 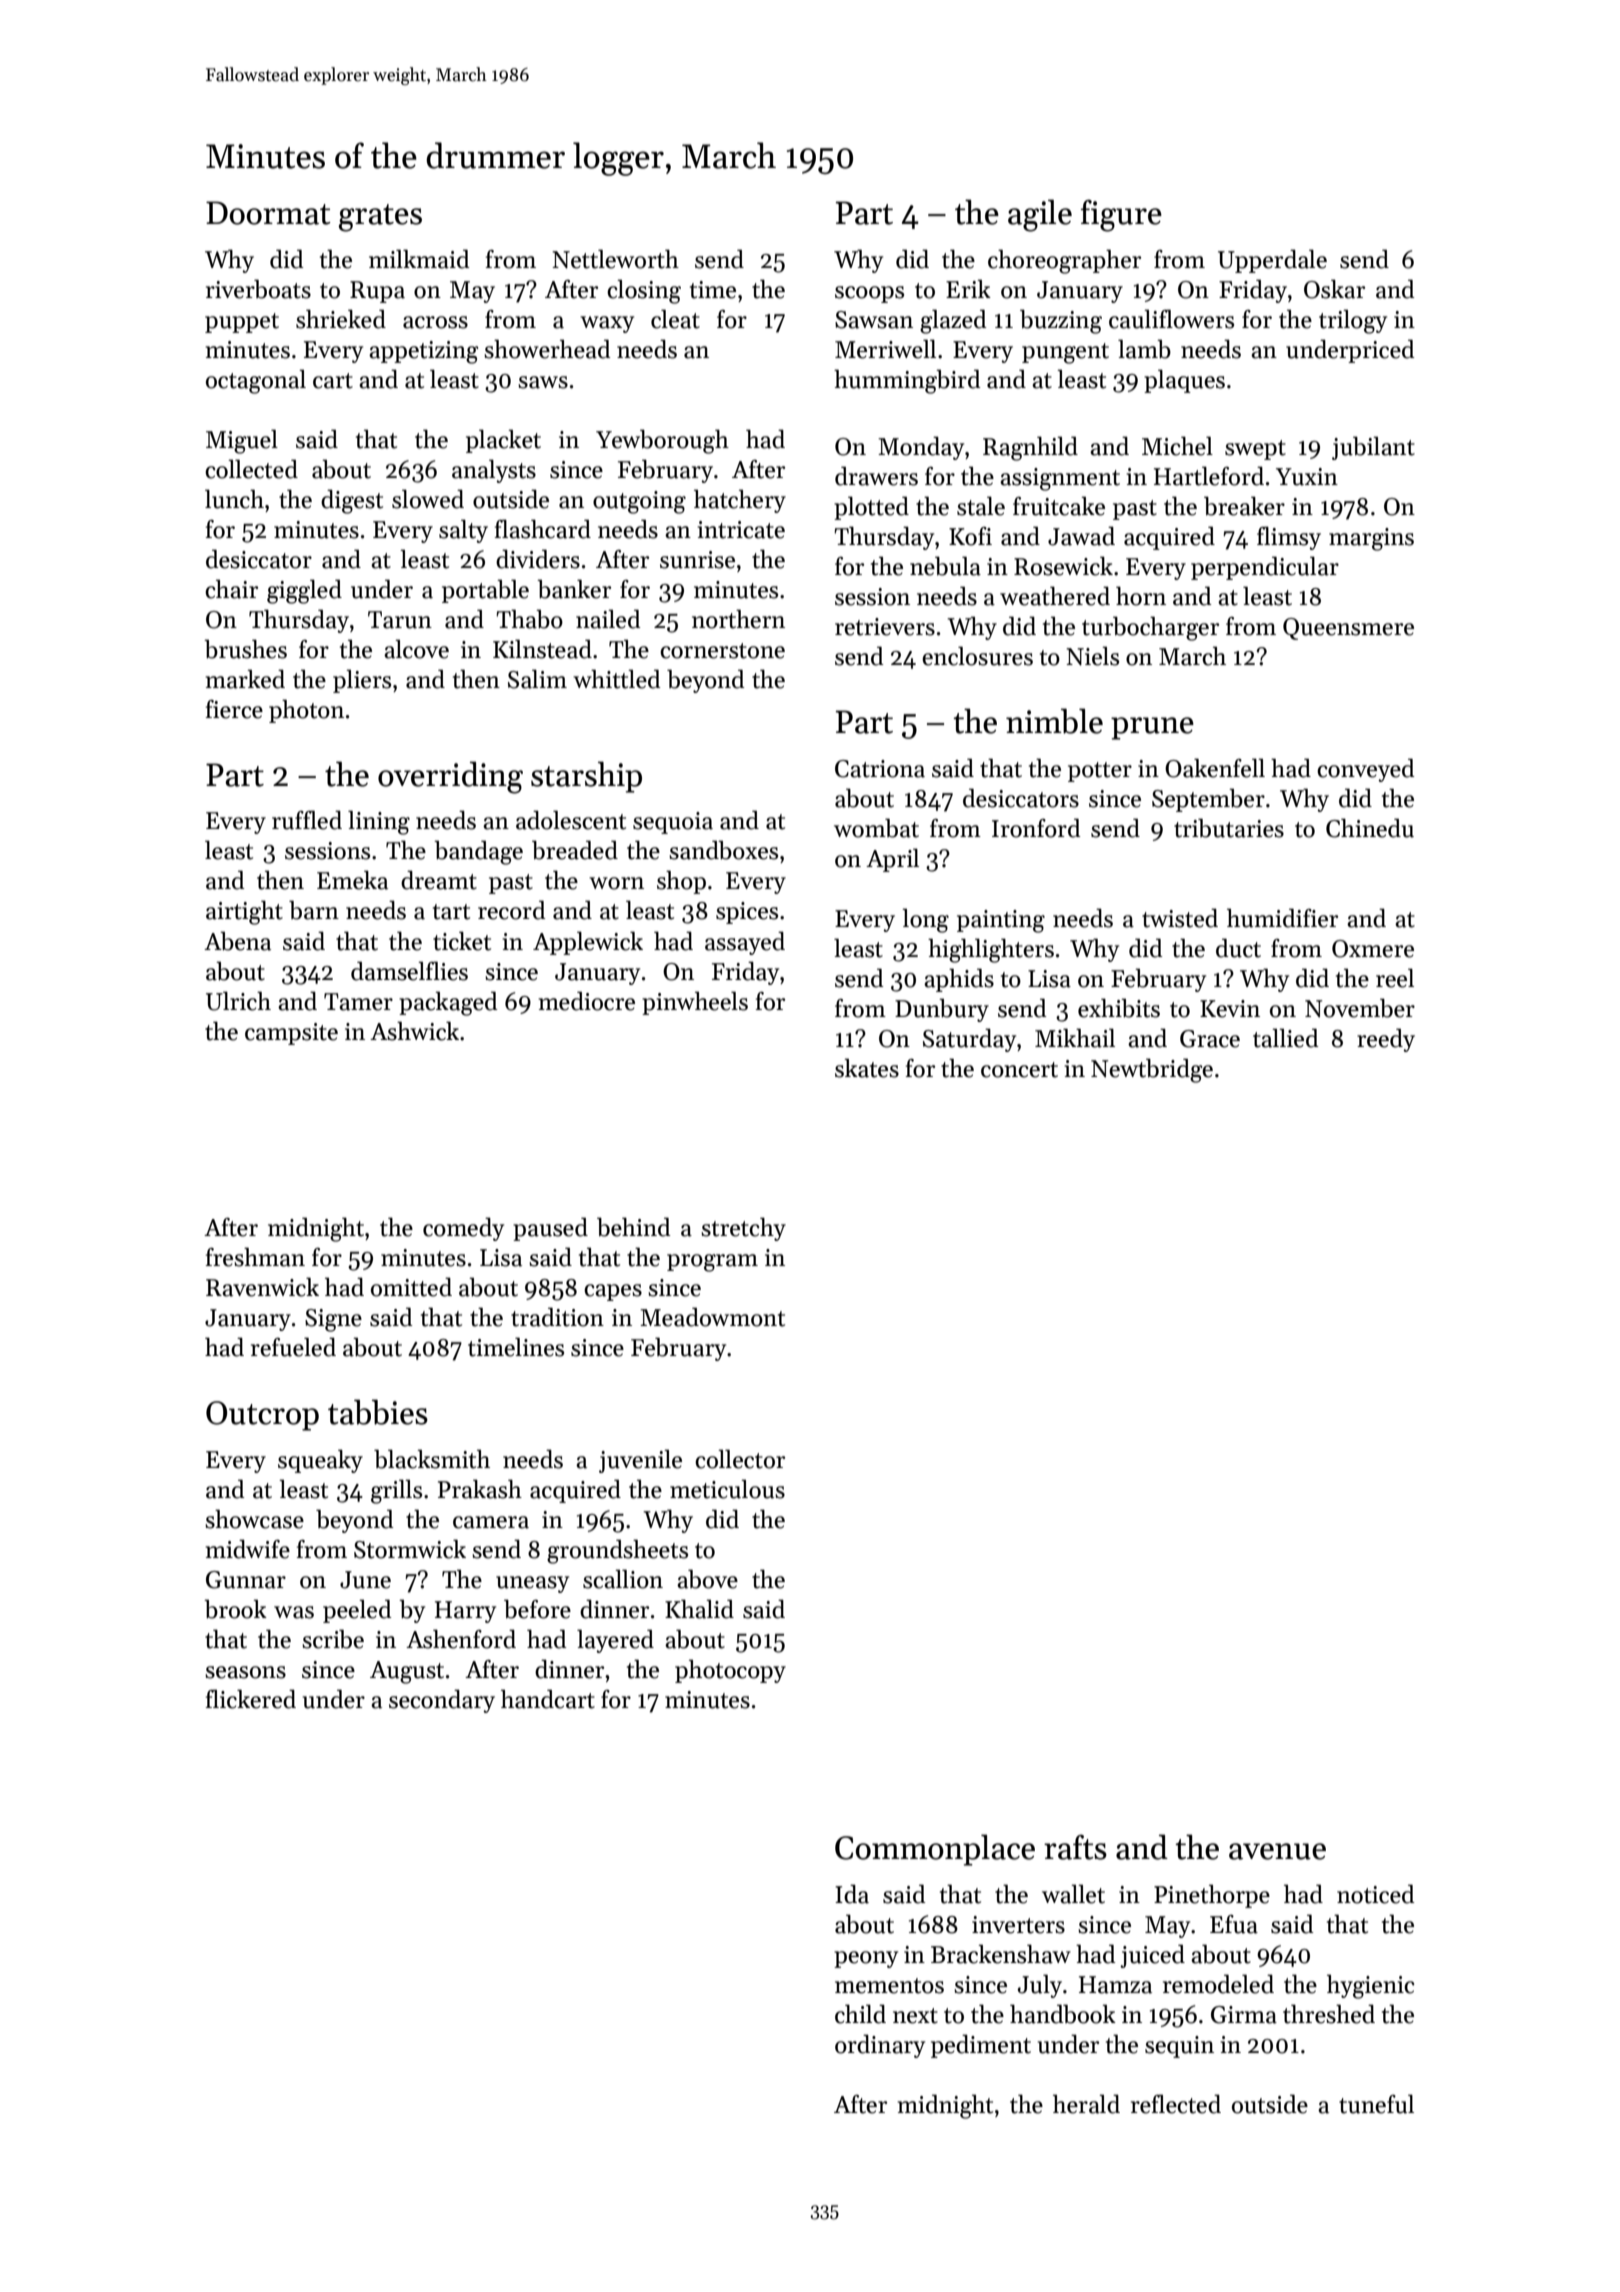 What do you see at coordinates (1371, 539) in the screenshot?
I see `margins` at bounding box center [1371, 539].
